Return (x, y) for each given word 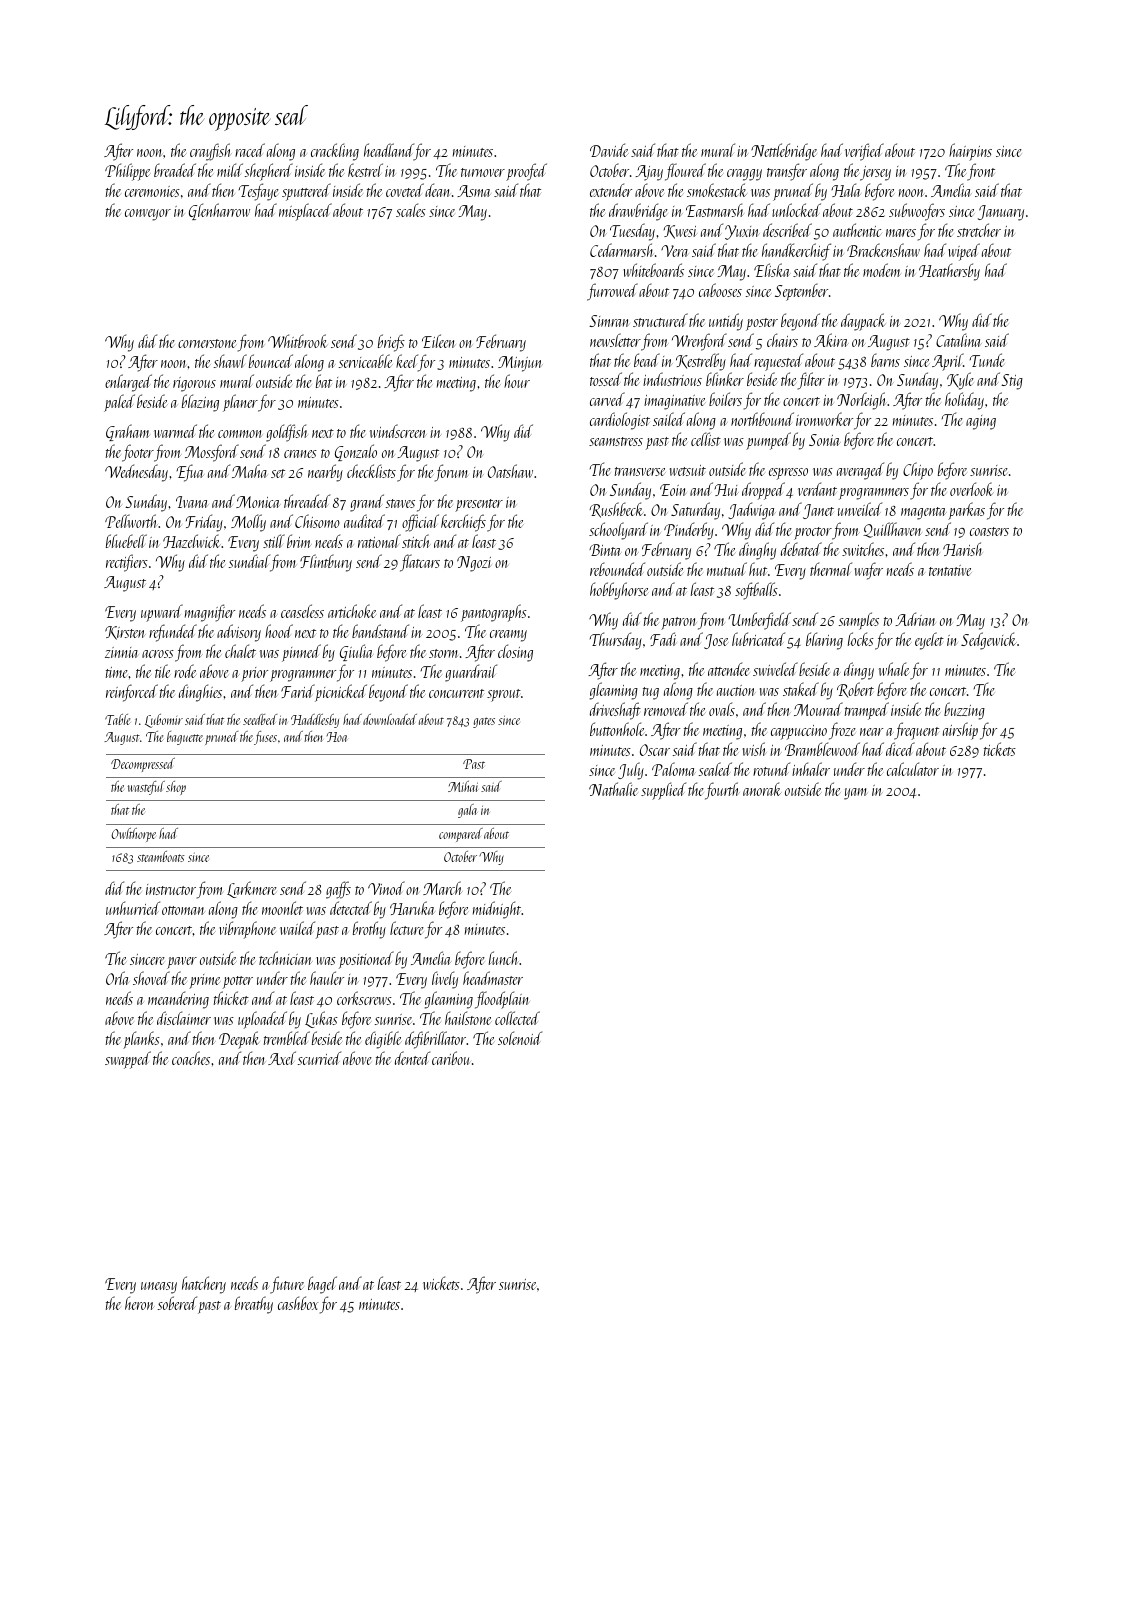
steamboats (161, 856)
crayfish (211, 152)
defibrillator (435, 1040)
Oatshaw (510, 471)
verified (864, 152)
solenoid (520, 1038)
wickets (441, 1283)
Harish (962, 549)
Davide (609, 150)
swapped (128, 1060)
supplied (663, 791)
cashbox (298, 1303)
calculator (913, 769)
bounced (271, 361)
